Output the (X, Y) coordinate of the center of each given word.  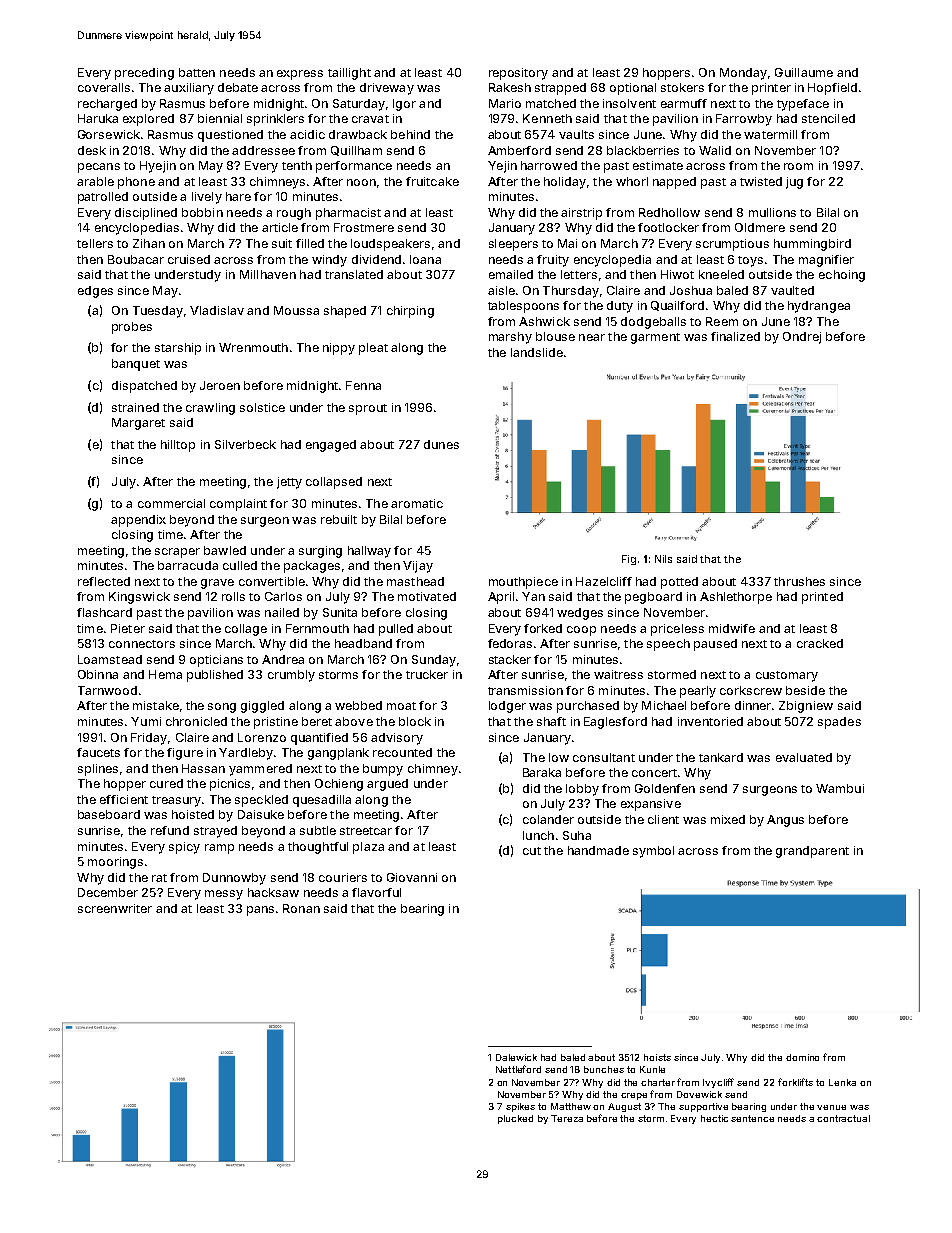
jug (794, 183)
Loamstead (110, 659)
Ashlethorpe (736, 598)
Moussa (296, 310)
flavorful (376, 892)
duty (620, 307)
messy (224, 895)
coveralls (104, 87)
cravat (370, 119)
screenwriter (115, 908)
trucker (427, 674)
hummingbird (812, 245)
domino (802, 1057)
